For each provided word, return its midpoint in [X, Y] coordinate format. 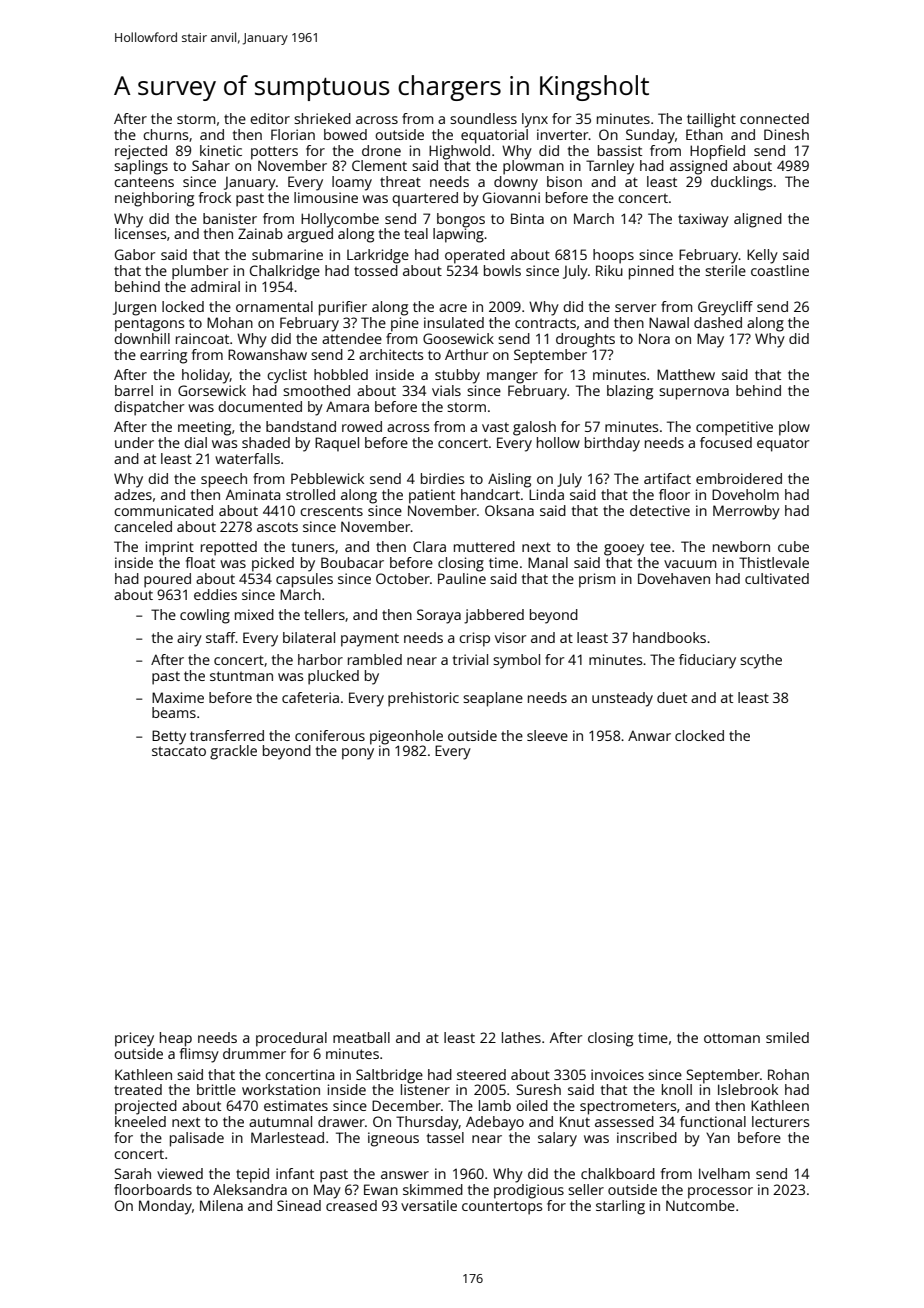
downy [516, 183]
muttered [484, 546]
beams [174, 712]
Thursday [427, 1123]
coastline [780, 270]
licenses [140, 233]
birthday [612, 444]
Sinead [299, 1205]
